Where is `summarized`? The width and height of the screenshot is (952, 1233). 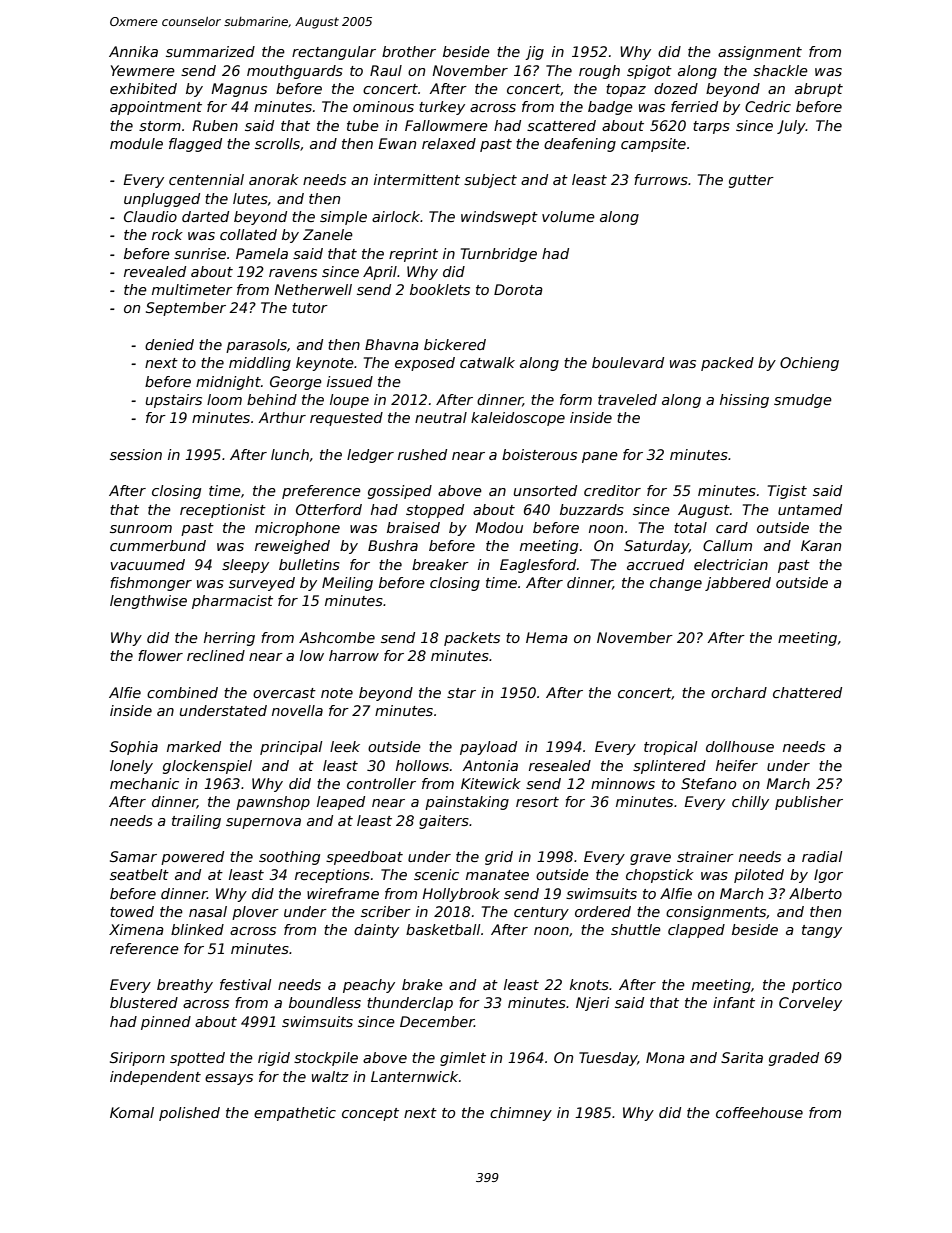 summarized is located at coordinates (210, 51).
